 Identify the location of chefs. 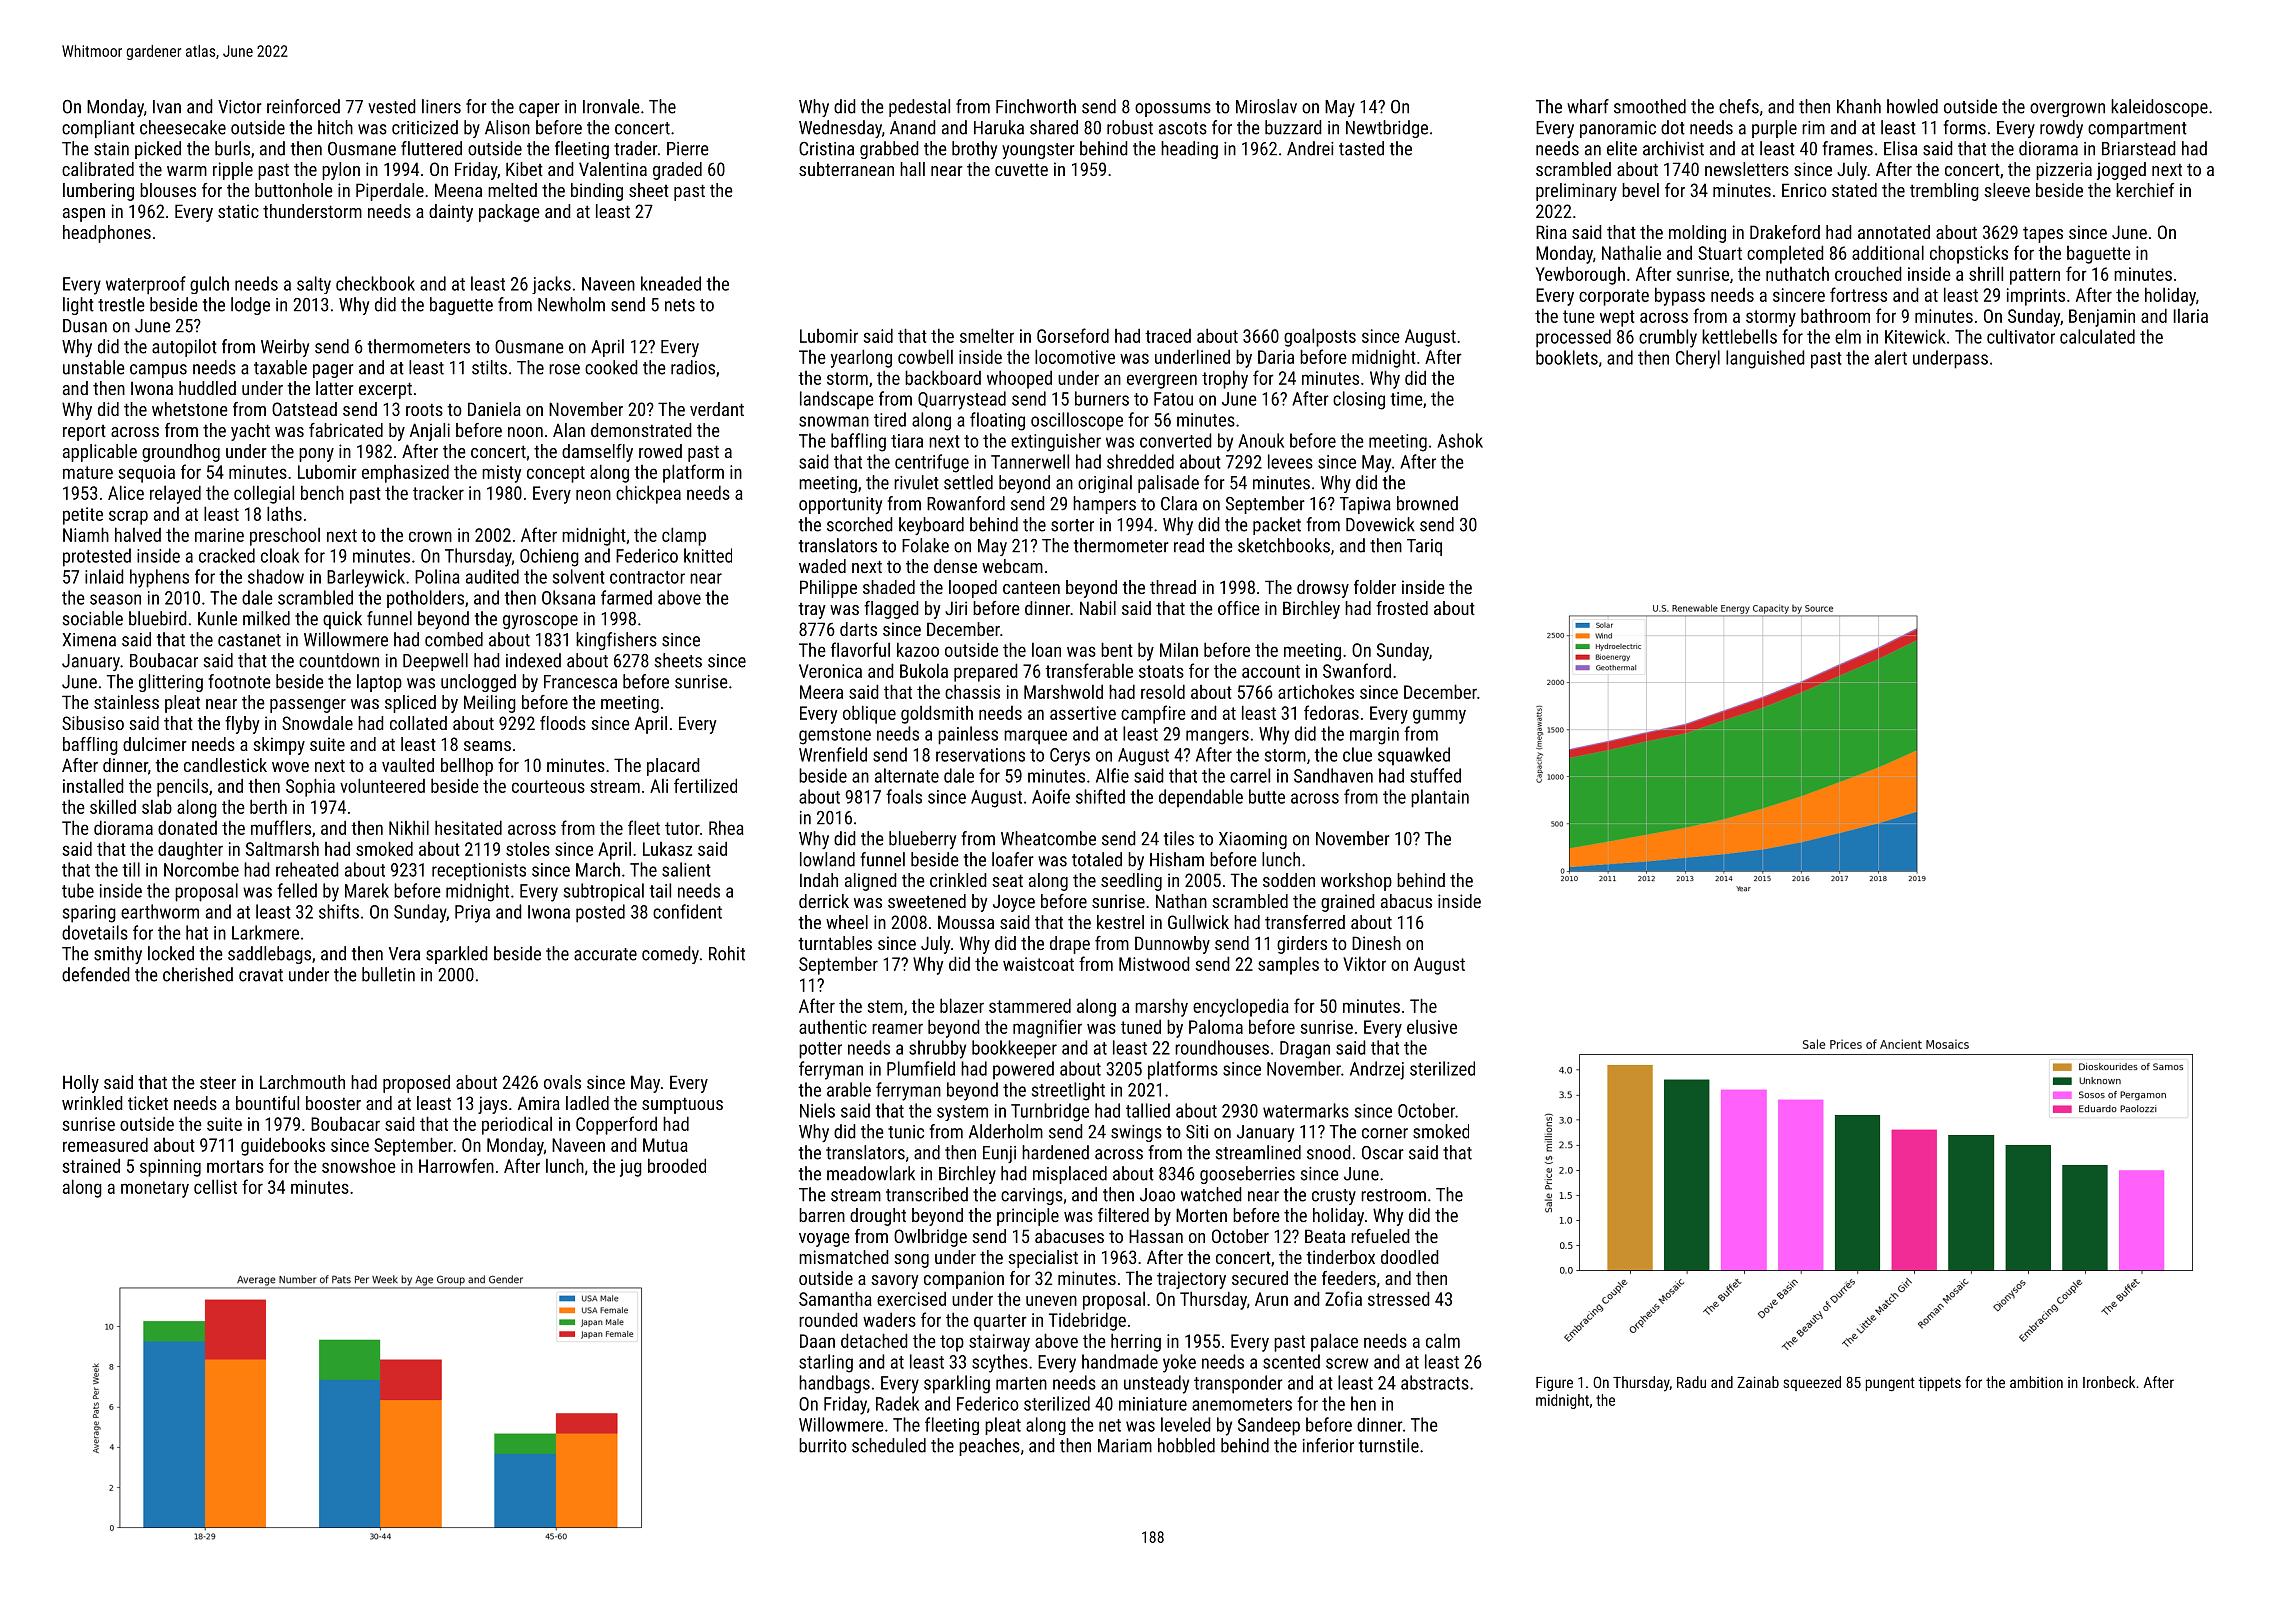
(1739, 106).
